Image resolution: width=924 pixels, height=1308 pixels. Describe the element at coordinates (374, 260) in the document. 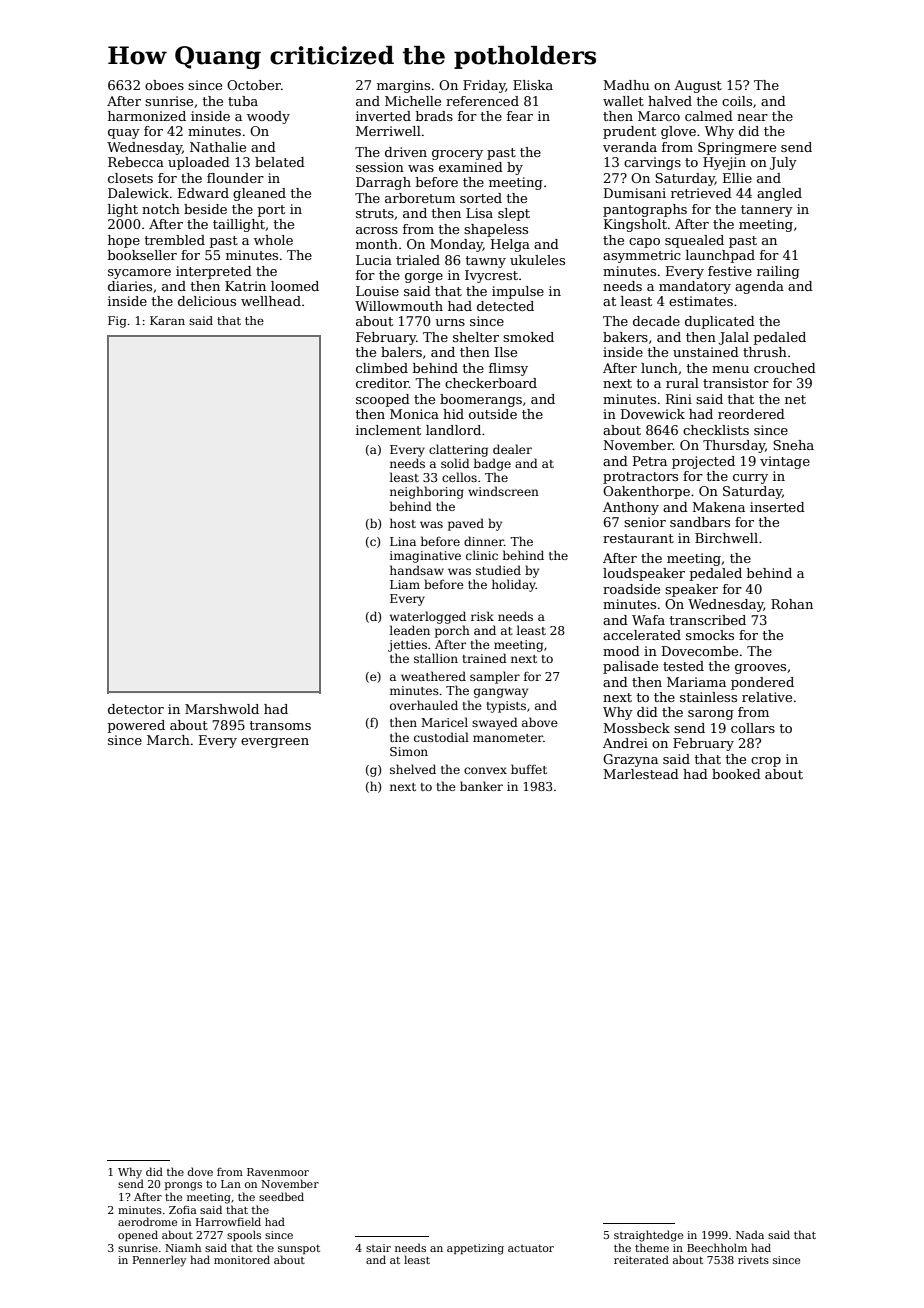

I see `Lucia` at that location.
